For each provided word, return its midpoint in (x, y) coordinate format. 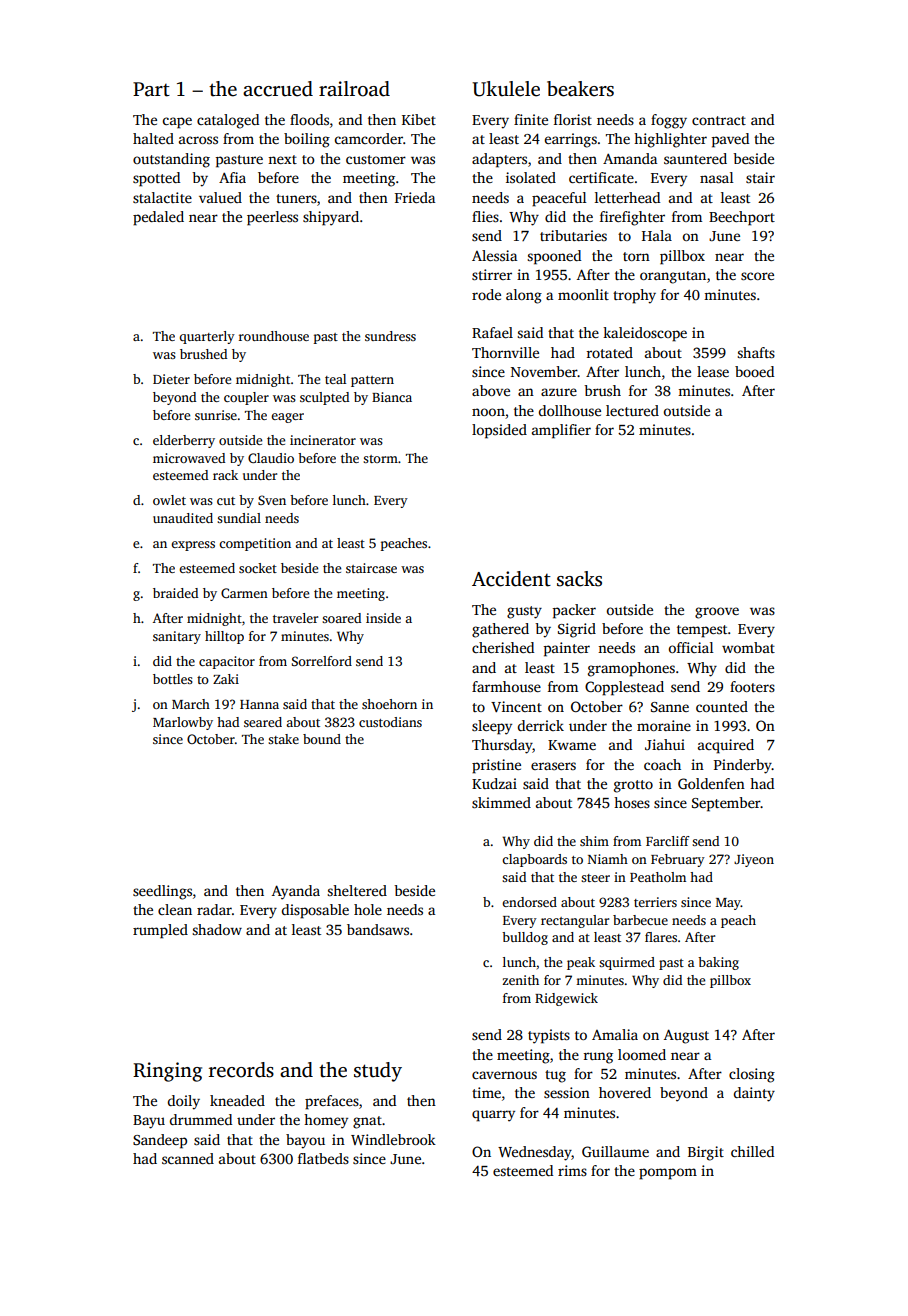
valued (220, 197)
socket (258, 568)
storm (380, 459)
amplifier (561, 431)
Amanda (630, 158)
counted (722, 706)
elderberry (184, 441)
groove (717, 613)
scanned (188, 1158)
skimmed (501, 802)
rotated (610, 352)
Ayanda (296, 892)
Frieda (415, 197)
